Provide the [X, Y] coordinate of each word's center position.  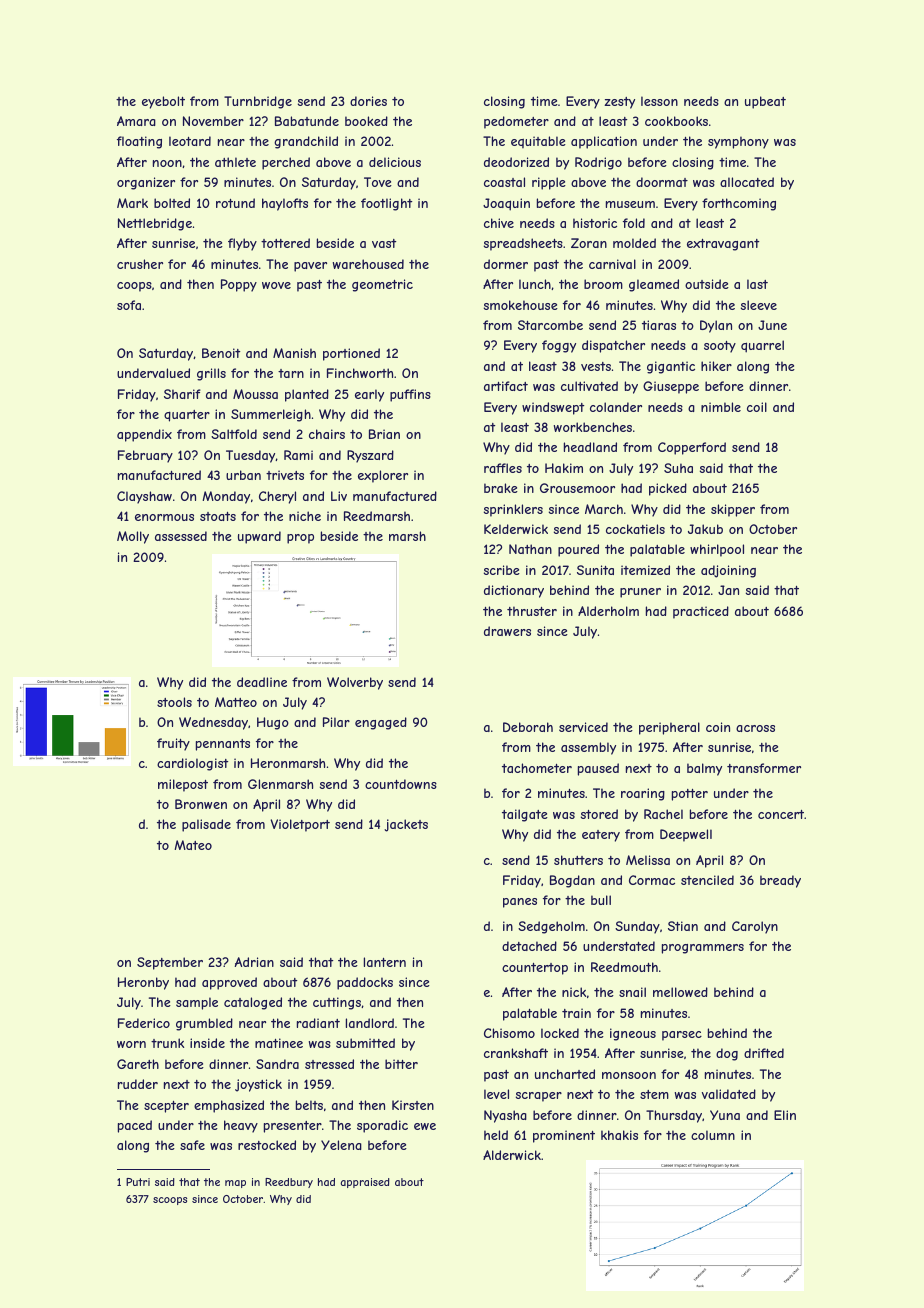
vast [384, 243]
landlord [370, 1023]
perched [286, 163]
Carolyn [755, 927]
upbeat [765, 102]
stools [174, 702]
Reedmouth [624, 967]
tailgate [525, 815]
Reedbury [289, 1183]
